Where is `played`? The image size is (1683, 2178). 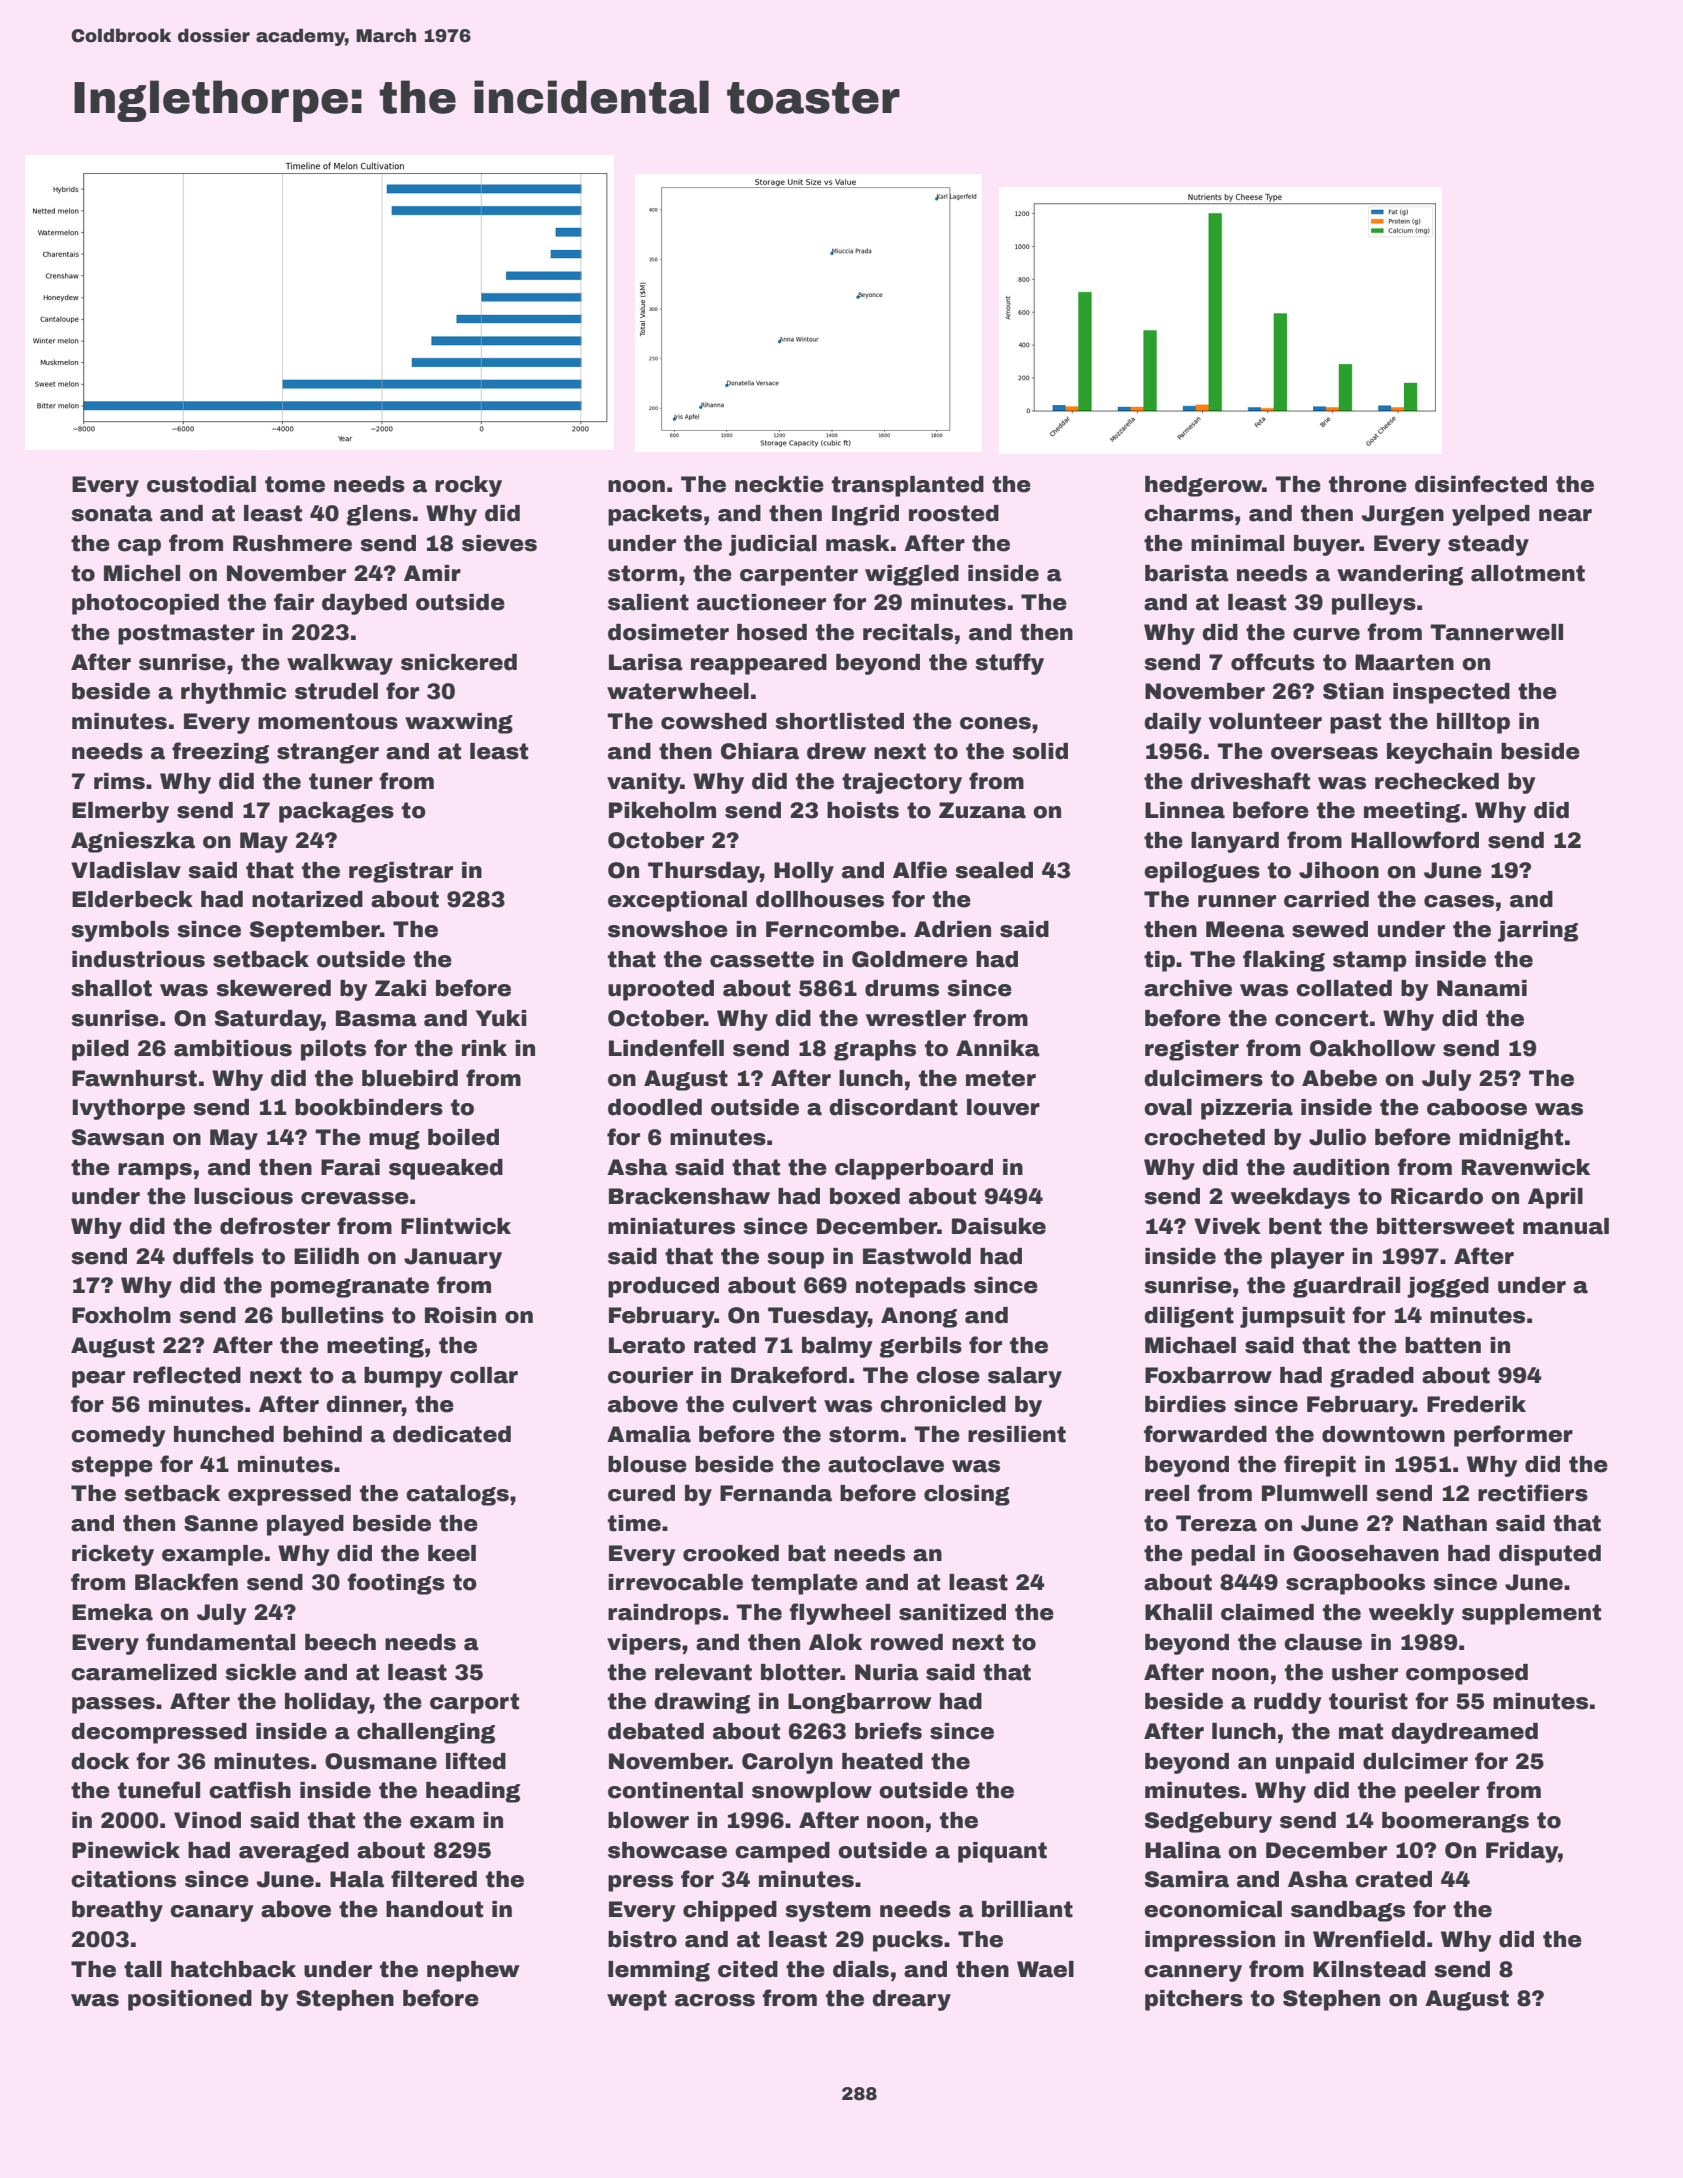
played is located at coordinates (305, 1525).
